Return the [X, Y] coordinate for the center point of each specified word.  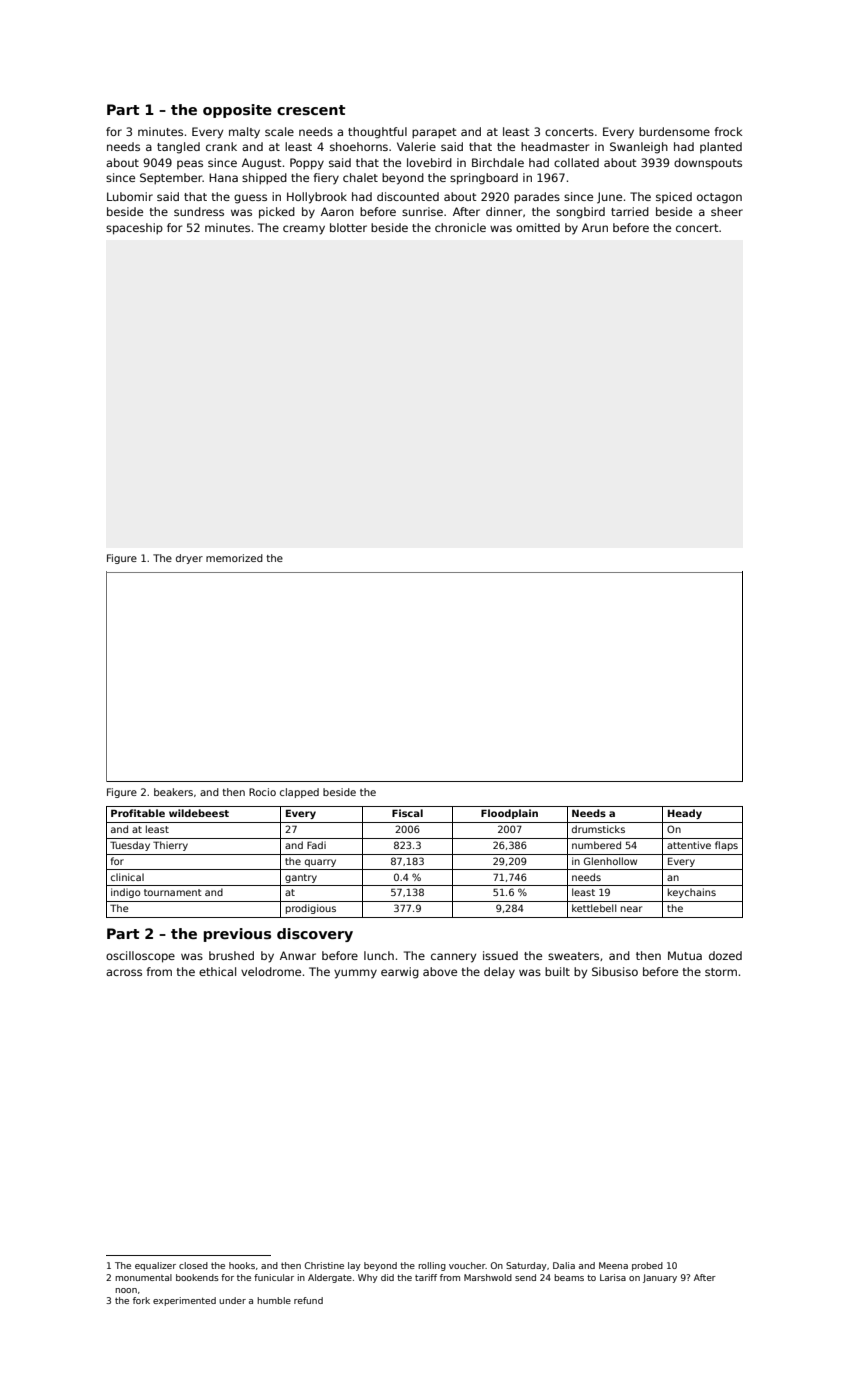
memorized [234, 558]
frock [728, 131]
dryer [189, 559]
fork [141, 1300]
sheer [727, 211]
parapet [434, 133]
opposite [237, 111]
